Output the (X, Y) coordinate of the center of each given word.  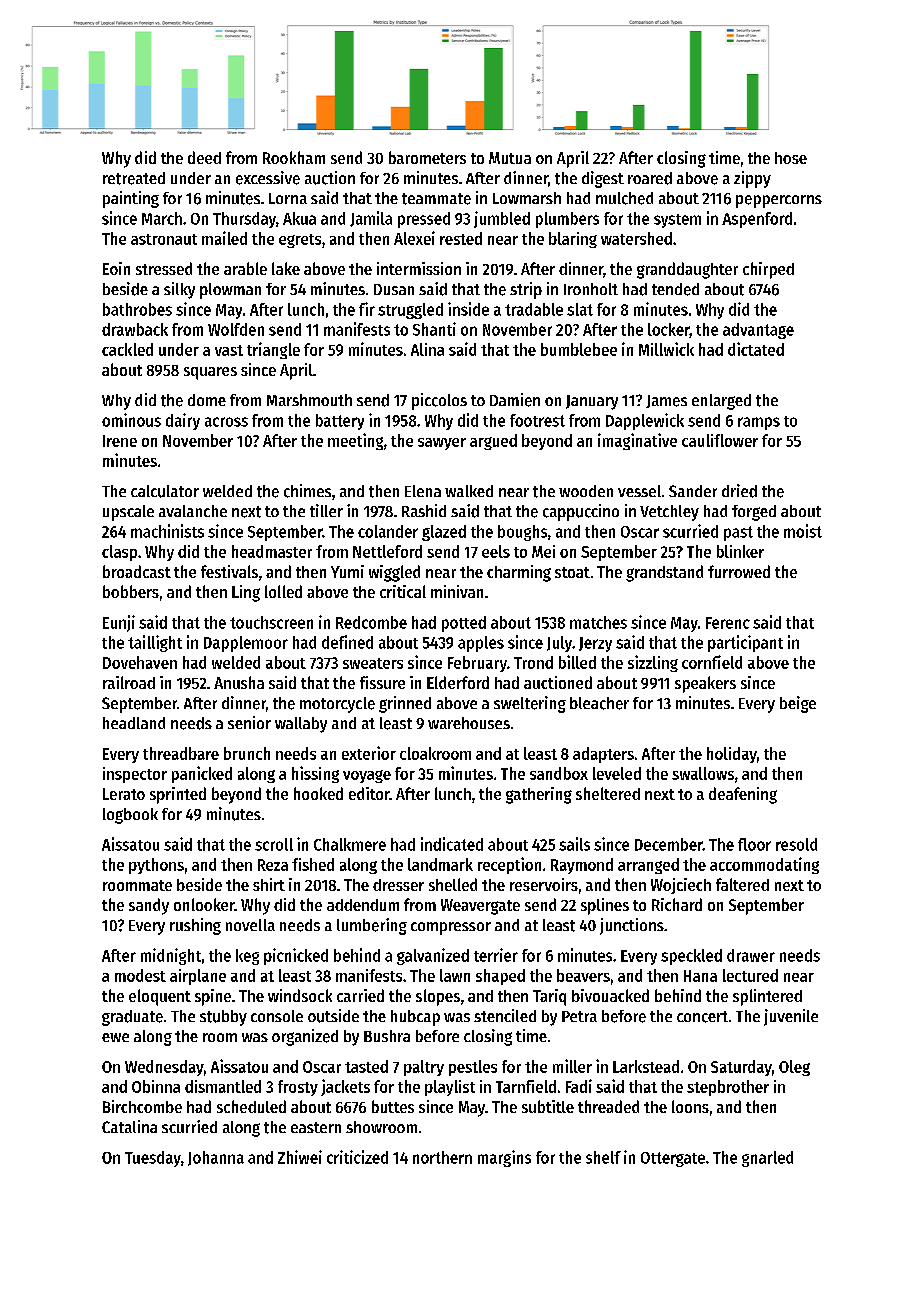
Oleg (794, 1068)
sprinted (178, 795)
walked (469, 491)
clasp (119, 553)
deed (204, 157)
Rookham (294, 157)
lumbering (372, 926)
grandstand (664, 573)
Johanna (216, 1158)
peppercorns (779, 201)
